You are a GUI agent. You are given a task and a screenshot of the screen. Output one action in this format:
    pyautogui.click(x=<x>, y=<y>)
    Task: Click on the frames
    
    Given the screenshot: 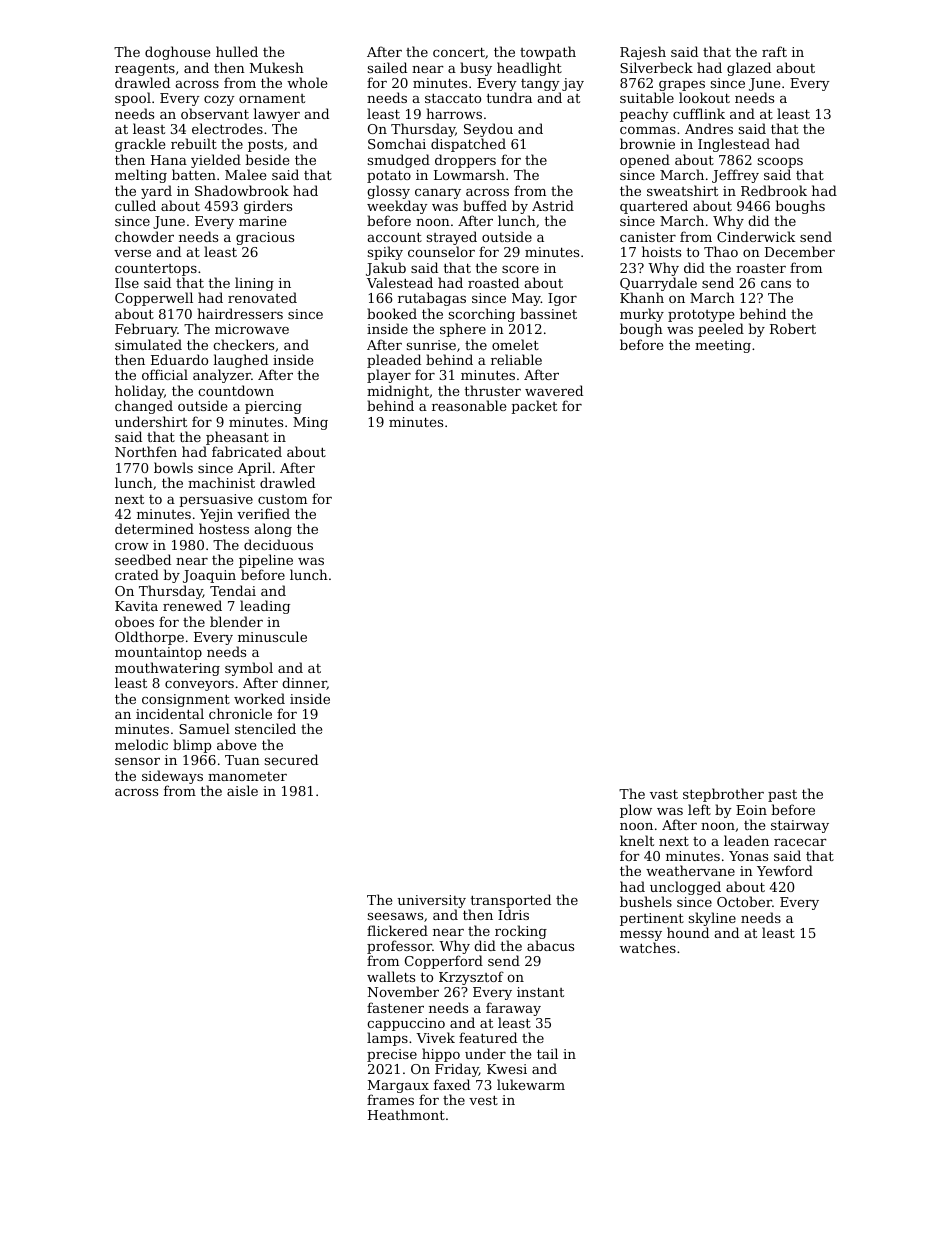 What is the action you would take?
    pyautogui.click(x=390, y=1099)
